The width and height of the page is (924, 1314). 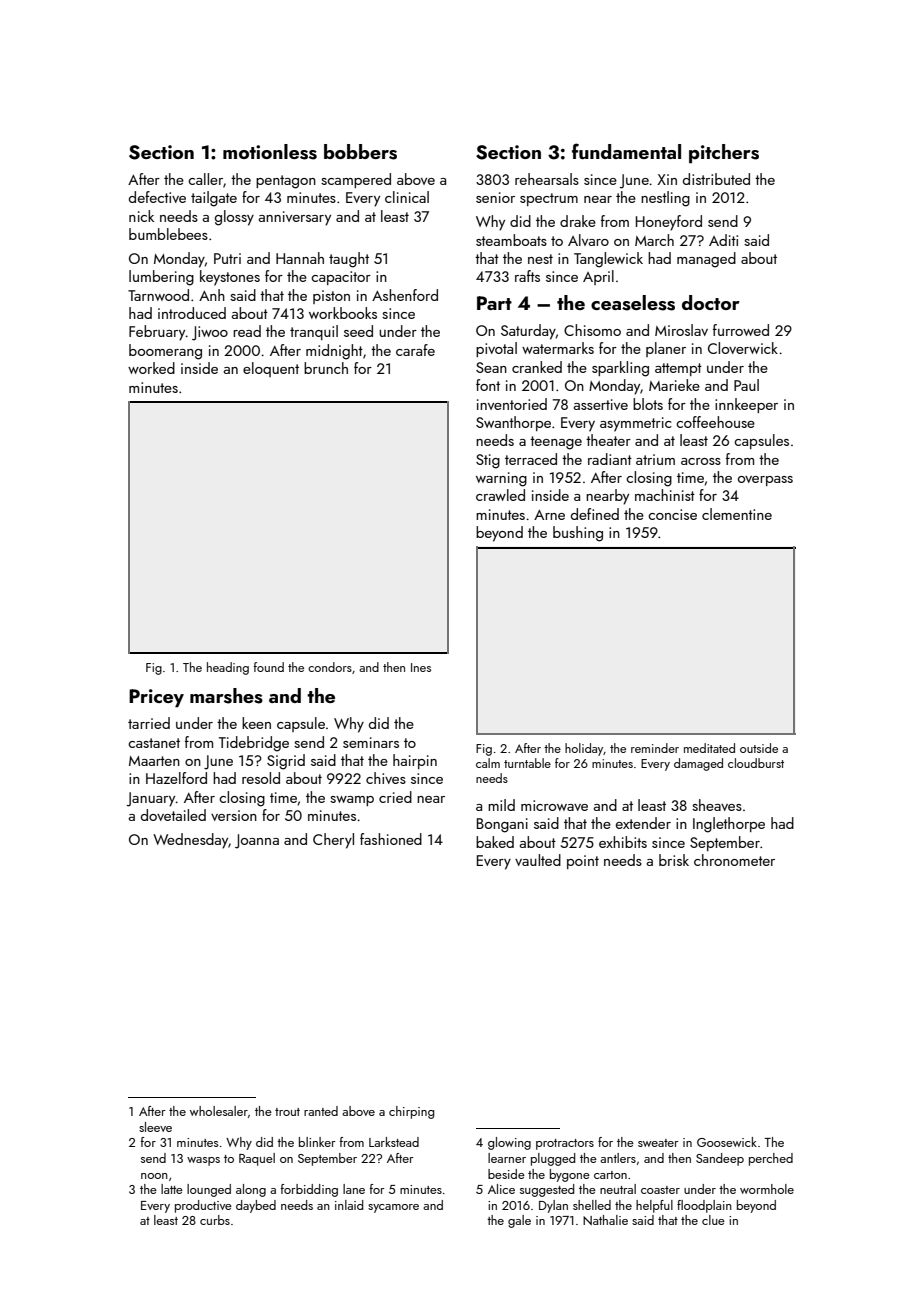 What do you see at coordinates (538, 860) in the page?
I see `vaulted` at bounding box center [538, 860].
